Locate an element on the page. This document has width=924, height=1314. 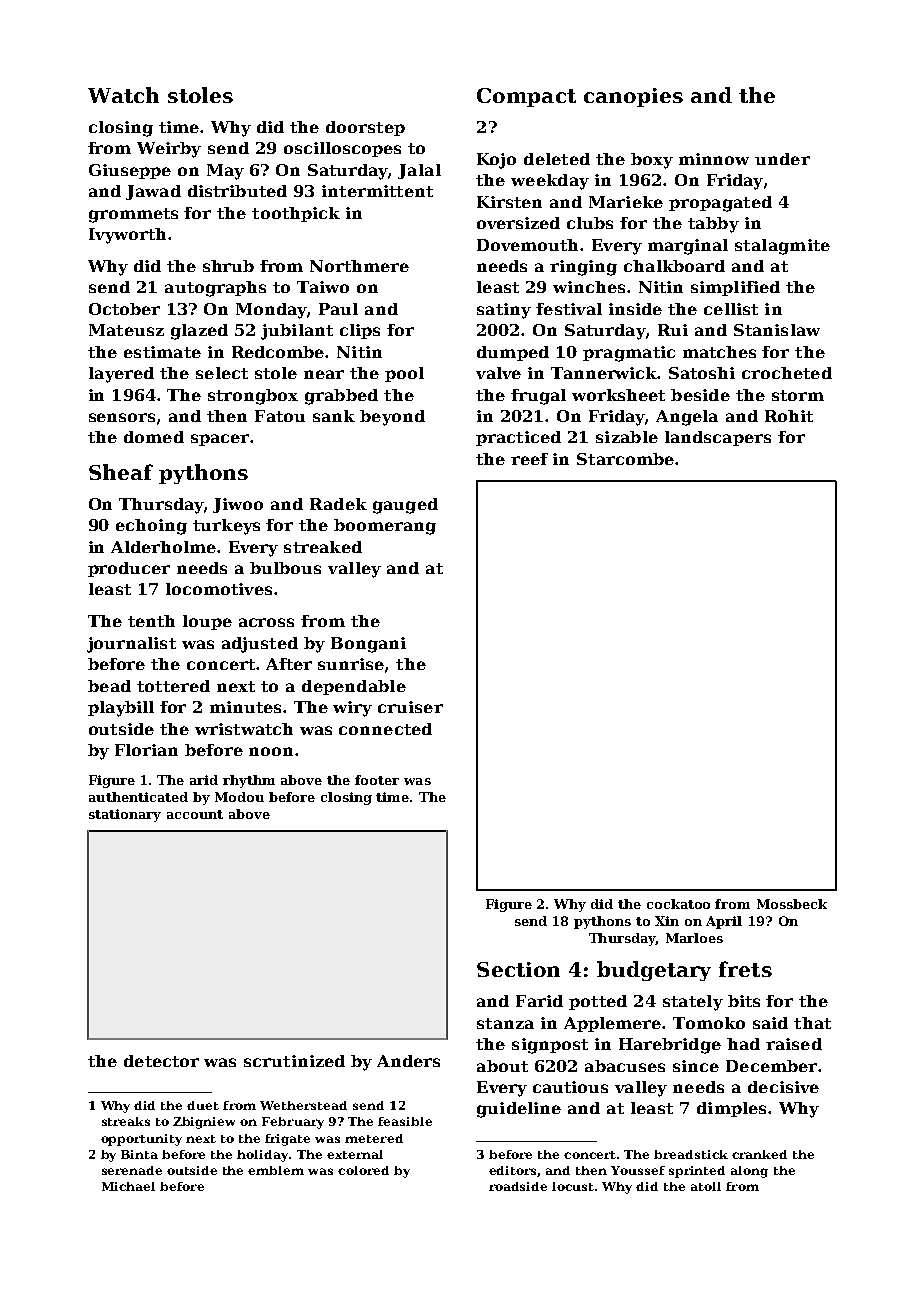
Starcombe is located at coordinates (625, 459).
